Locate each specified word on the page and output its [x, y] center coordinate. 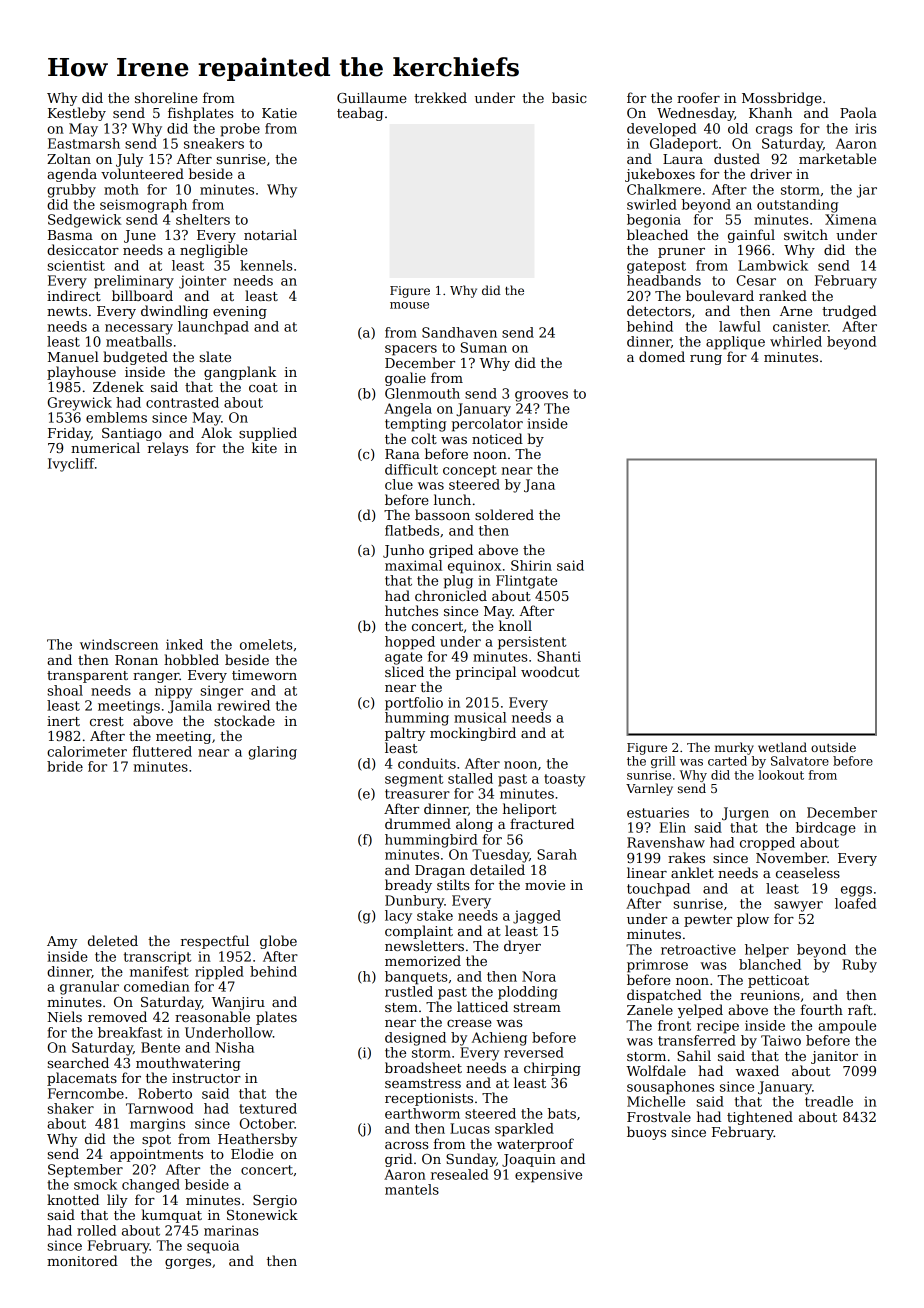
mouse [409, 305]
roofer [698, 97]
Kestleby [77, 114]
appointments [156, 1155]
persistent [532, 643]
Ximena [851, 219]
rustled [409, 991]
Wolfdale [656, 1070]
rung [706, 360]
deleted [113, 940]
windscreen [119, 644]
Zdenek [118, 386]
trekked [440, 97]
